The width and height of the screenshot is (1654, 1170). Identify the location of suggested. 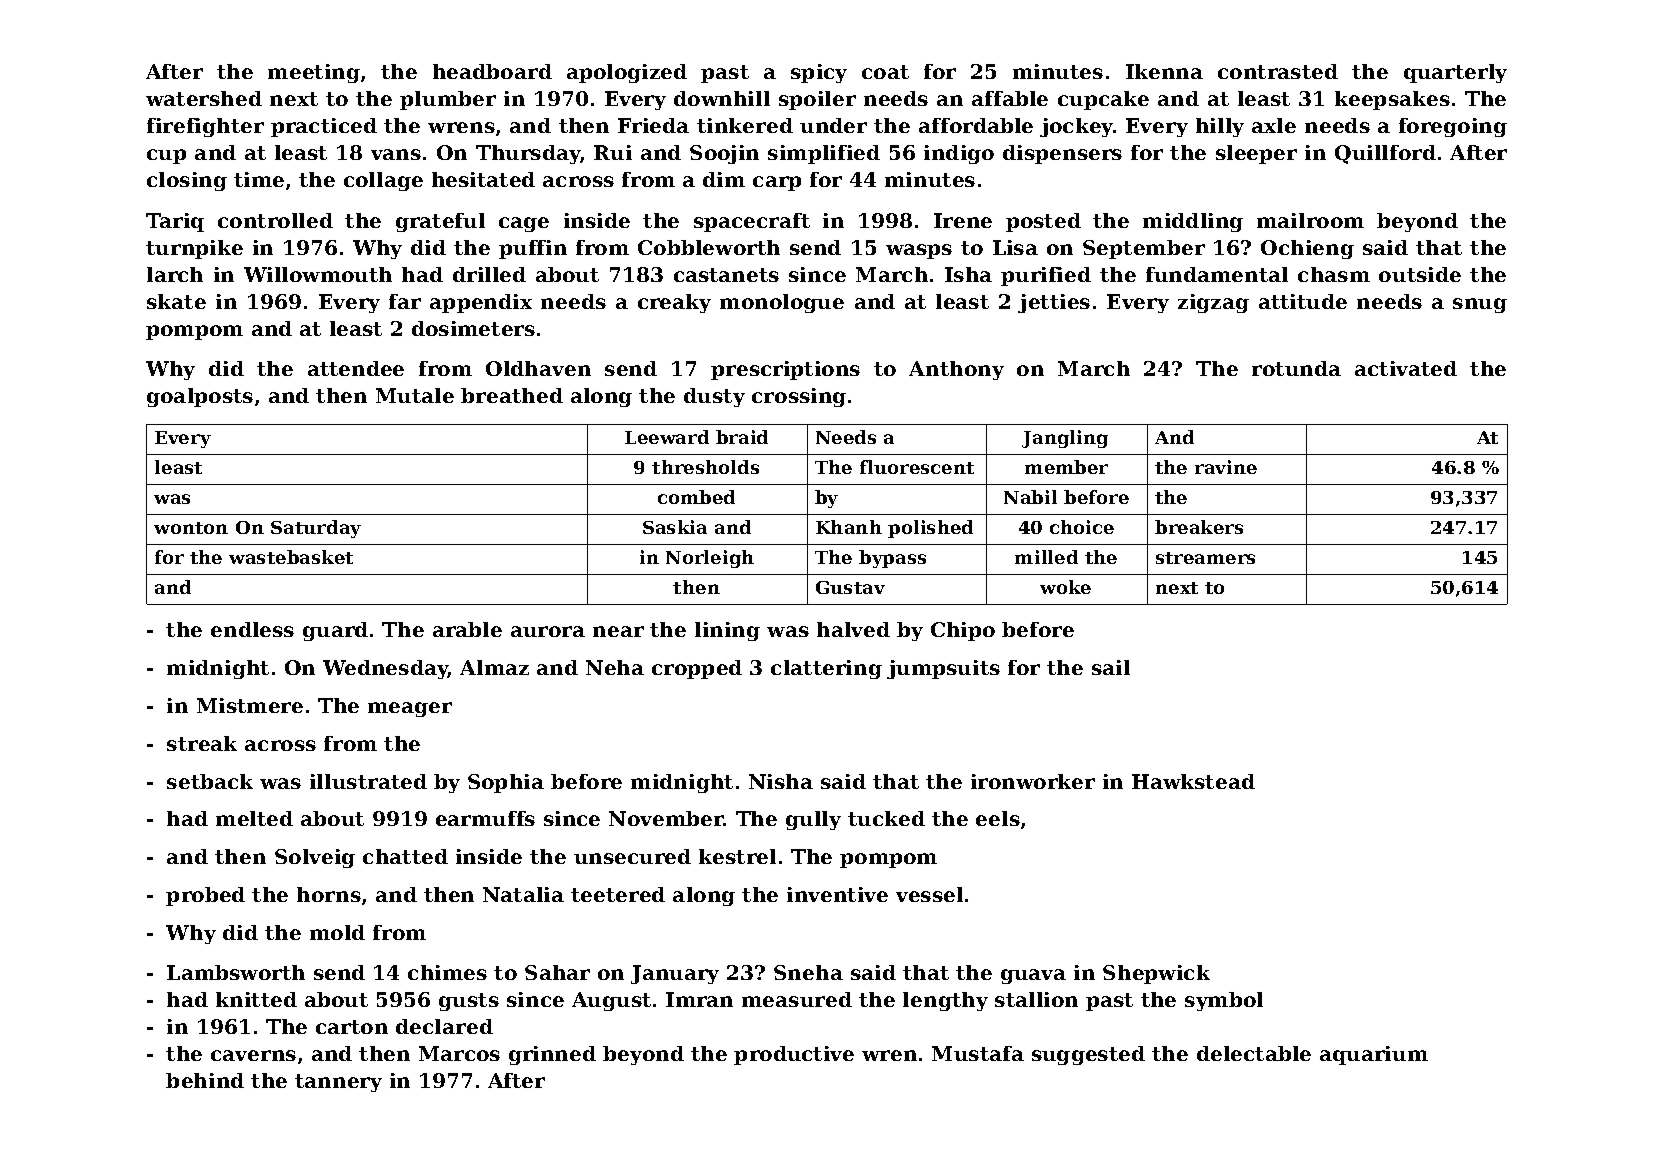
(1088, 1055).
